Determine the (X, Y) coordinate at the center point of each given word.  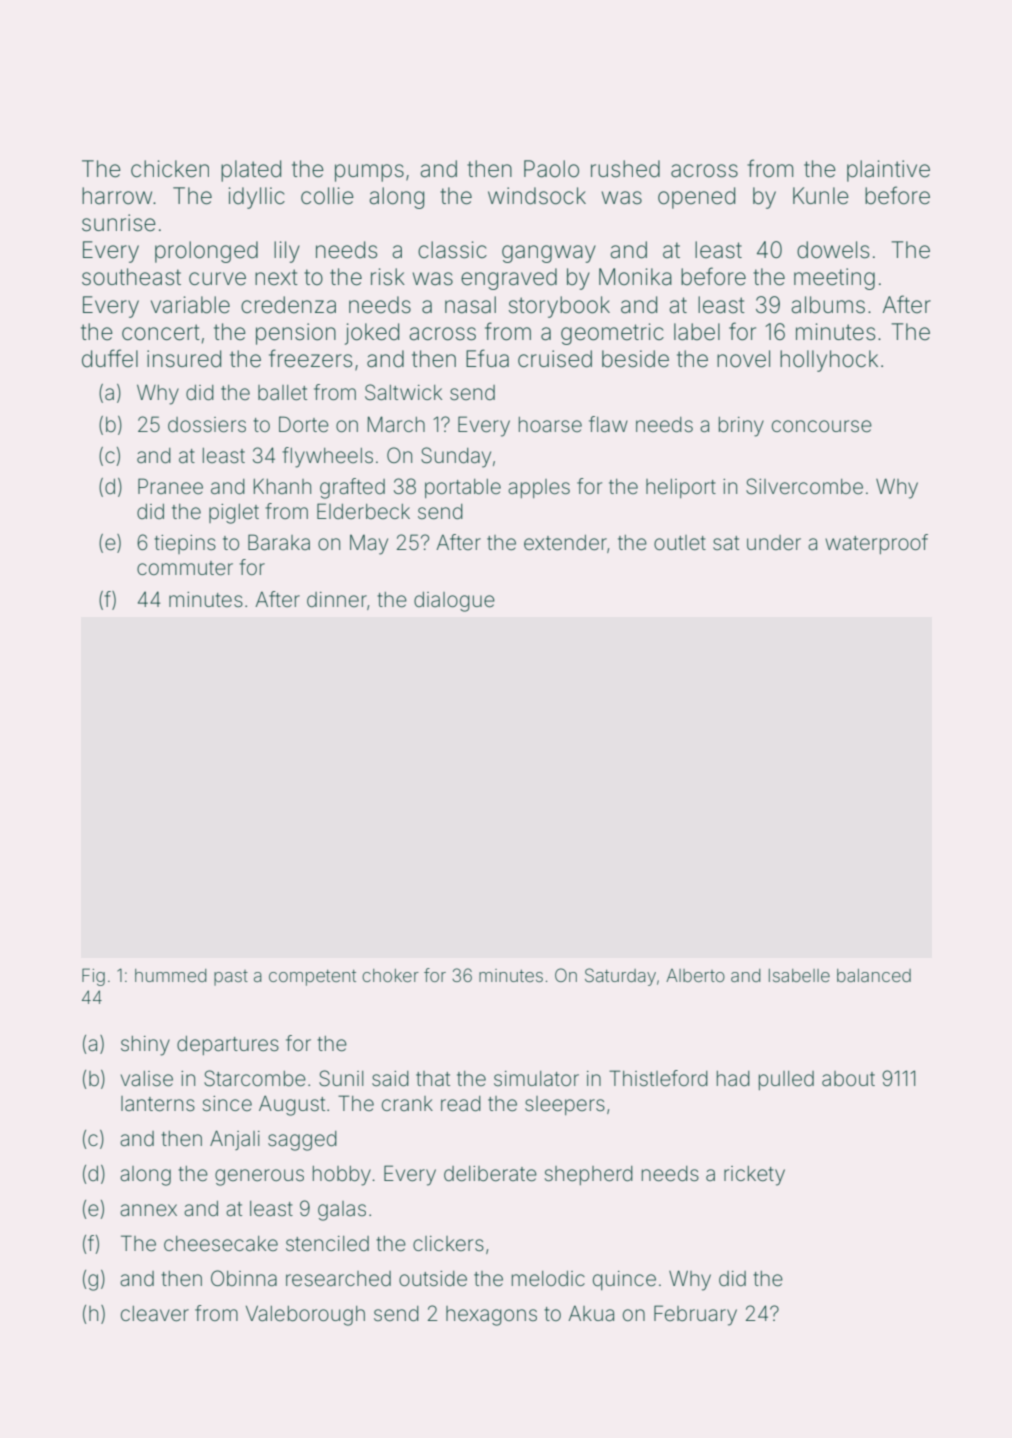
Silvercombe (804, 486)
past (231, 978)
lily (287, 252)
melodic (548, 1279)
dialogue (454, 602)
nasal (470, 305)
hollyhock (829, 361)
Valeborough (305, 1316)
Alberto (695, 975)
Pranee (170, 486)
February (695, 1315)
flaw (608, 424)
